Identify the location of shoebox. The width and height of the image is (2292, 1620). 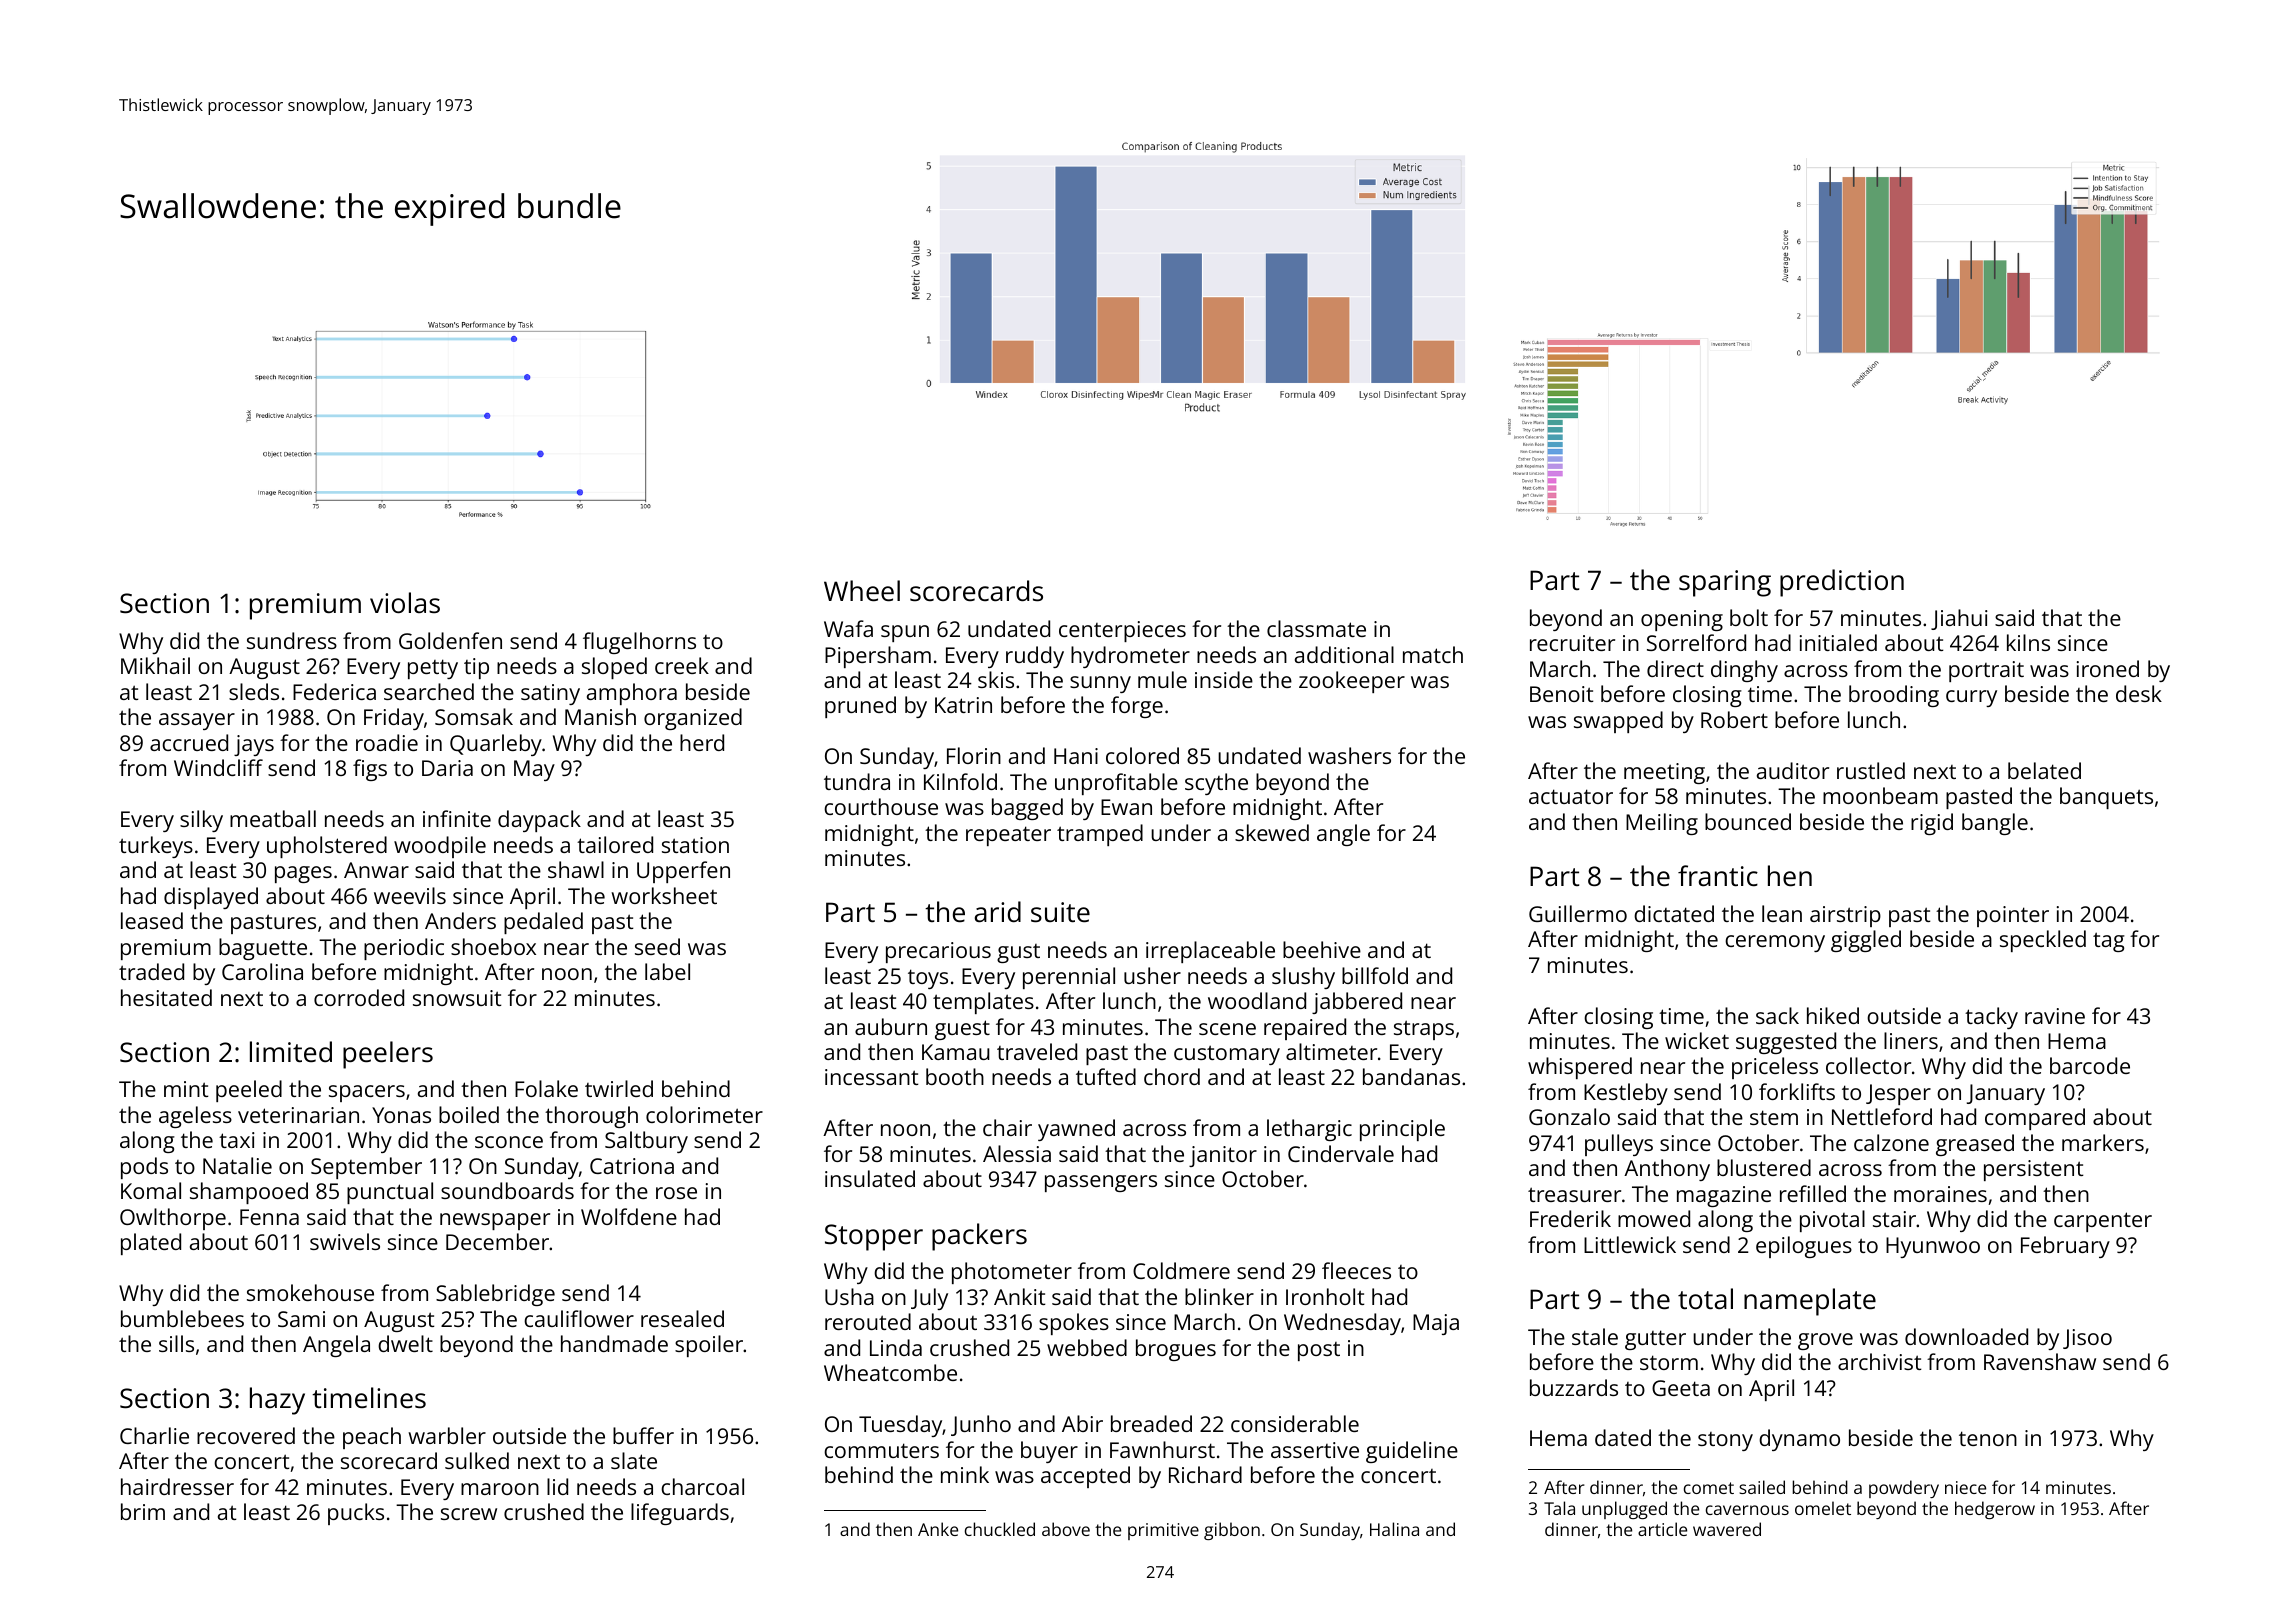
(493, 946).
